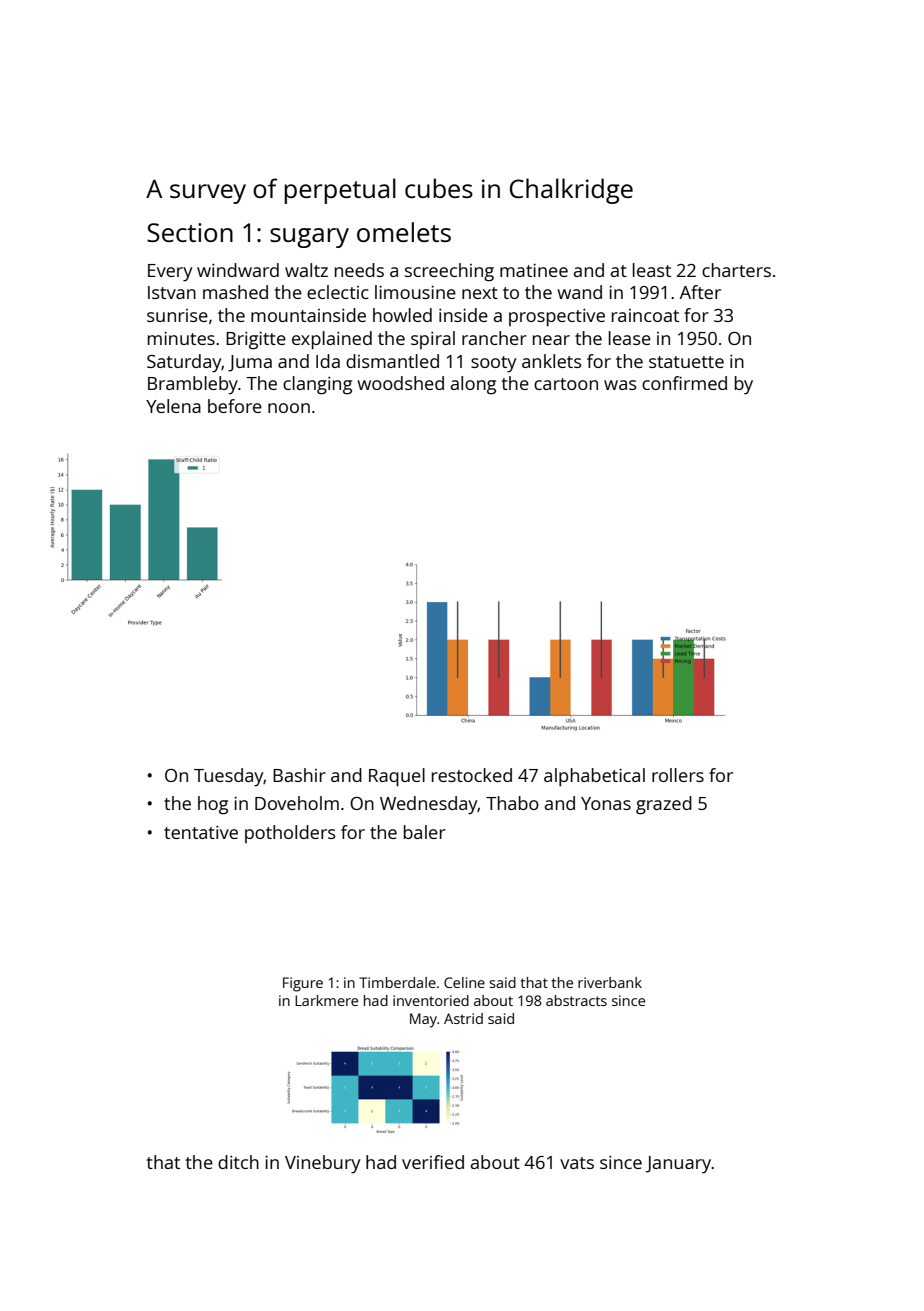 This document has width=924, height=1311. I want to click on least, so click(652, 270).
